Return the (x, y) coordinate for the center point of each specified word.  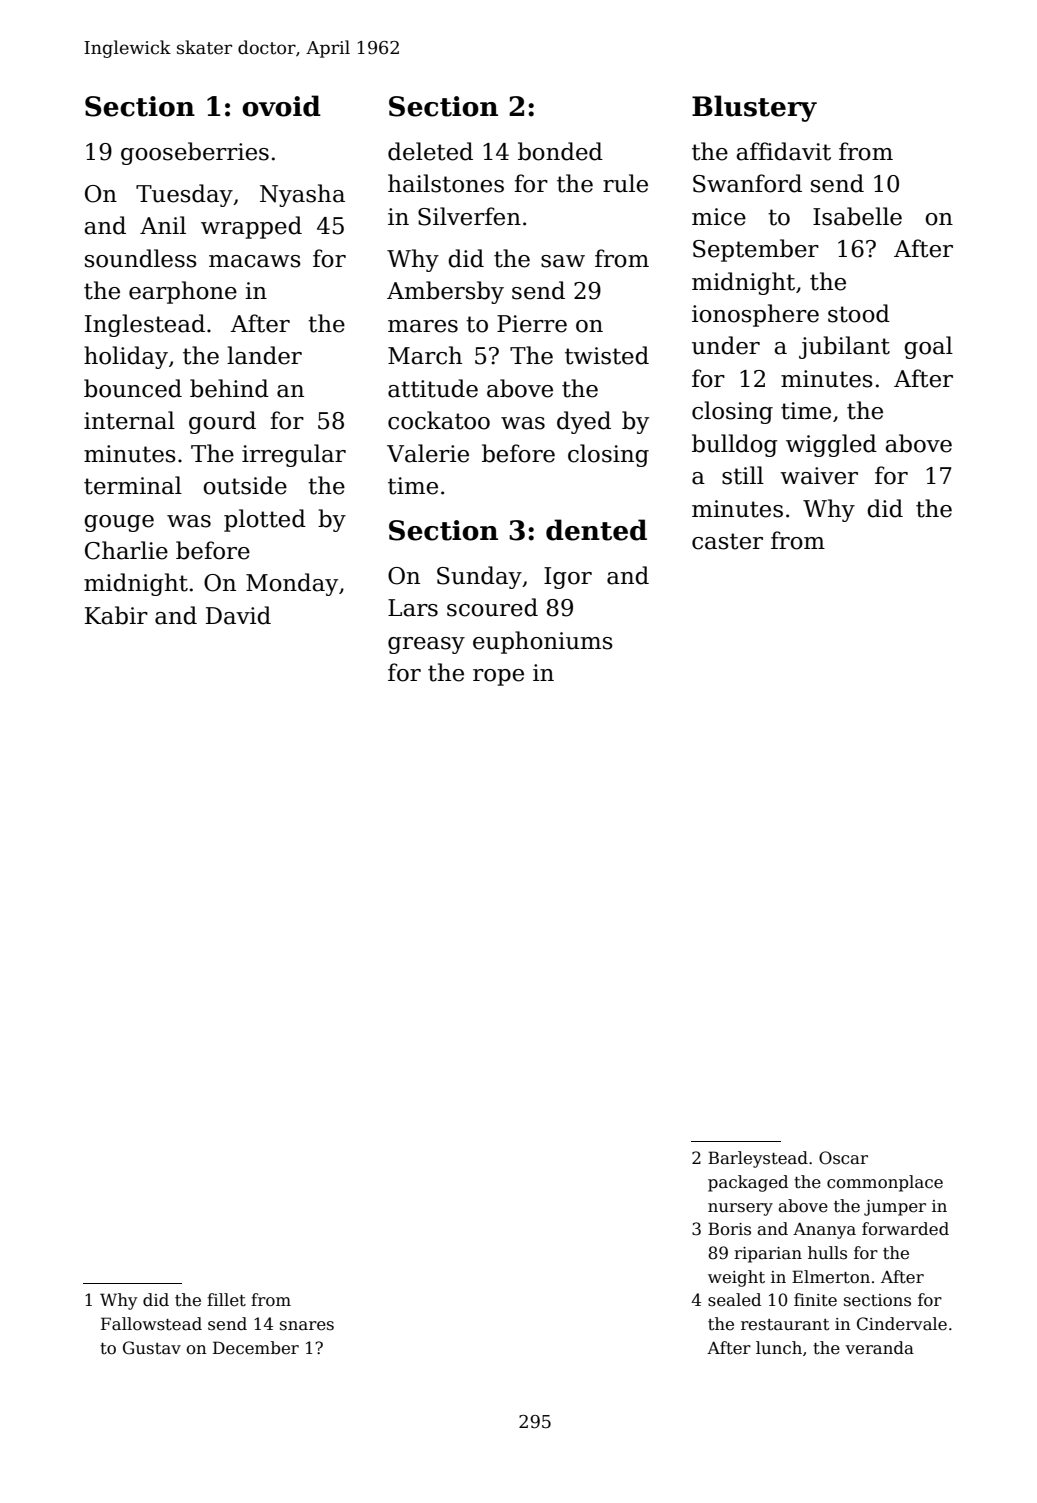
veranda (879, 1348)
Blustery (754, 108)
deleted (430, 151)
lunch (779, 1348)
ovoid (281, 106)
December (256, 1348)
